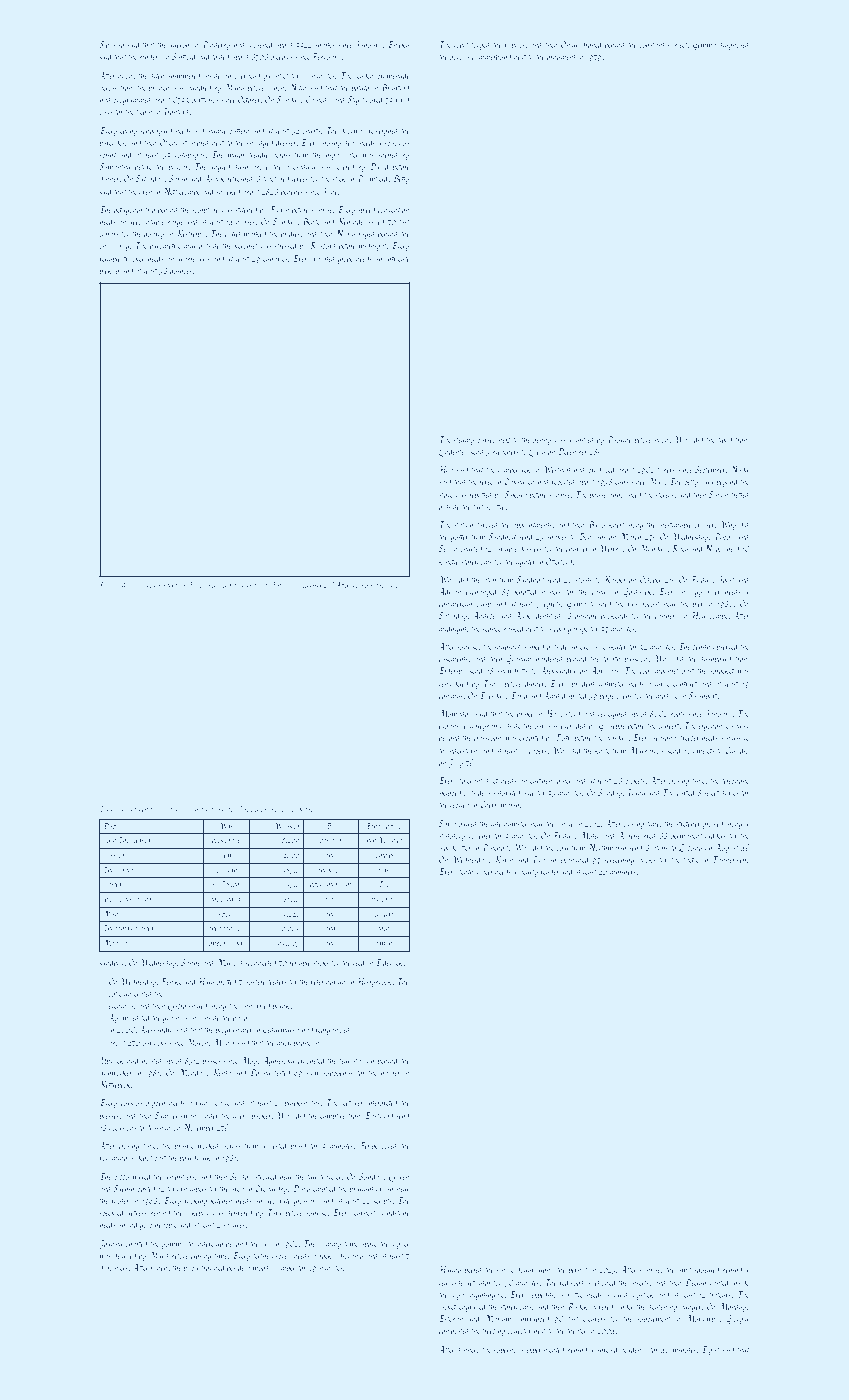  What do you see at coordinates (104, 586) in the screenshot?
I see `Fig` at bounding box center [104, 586].
